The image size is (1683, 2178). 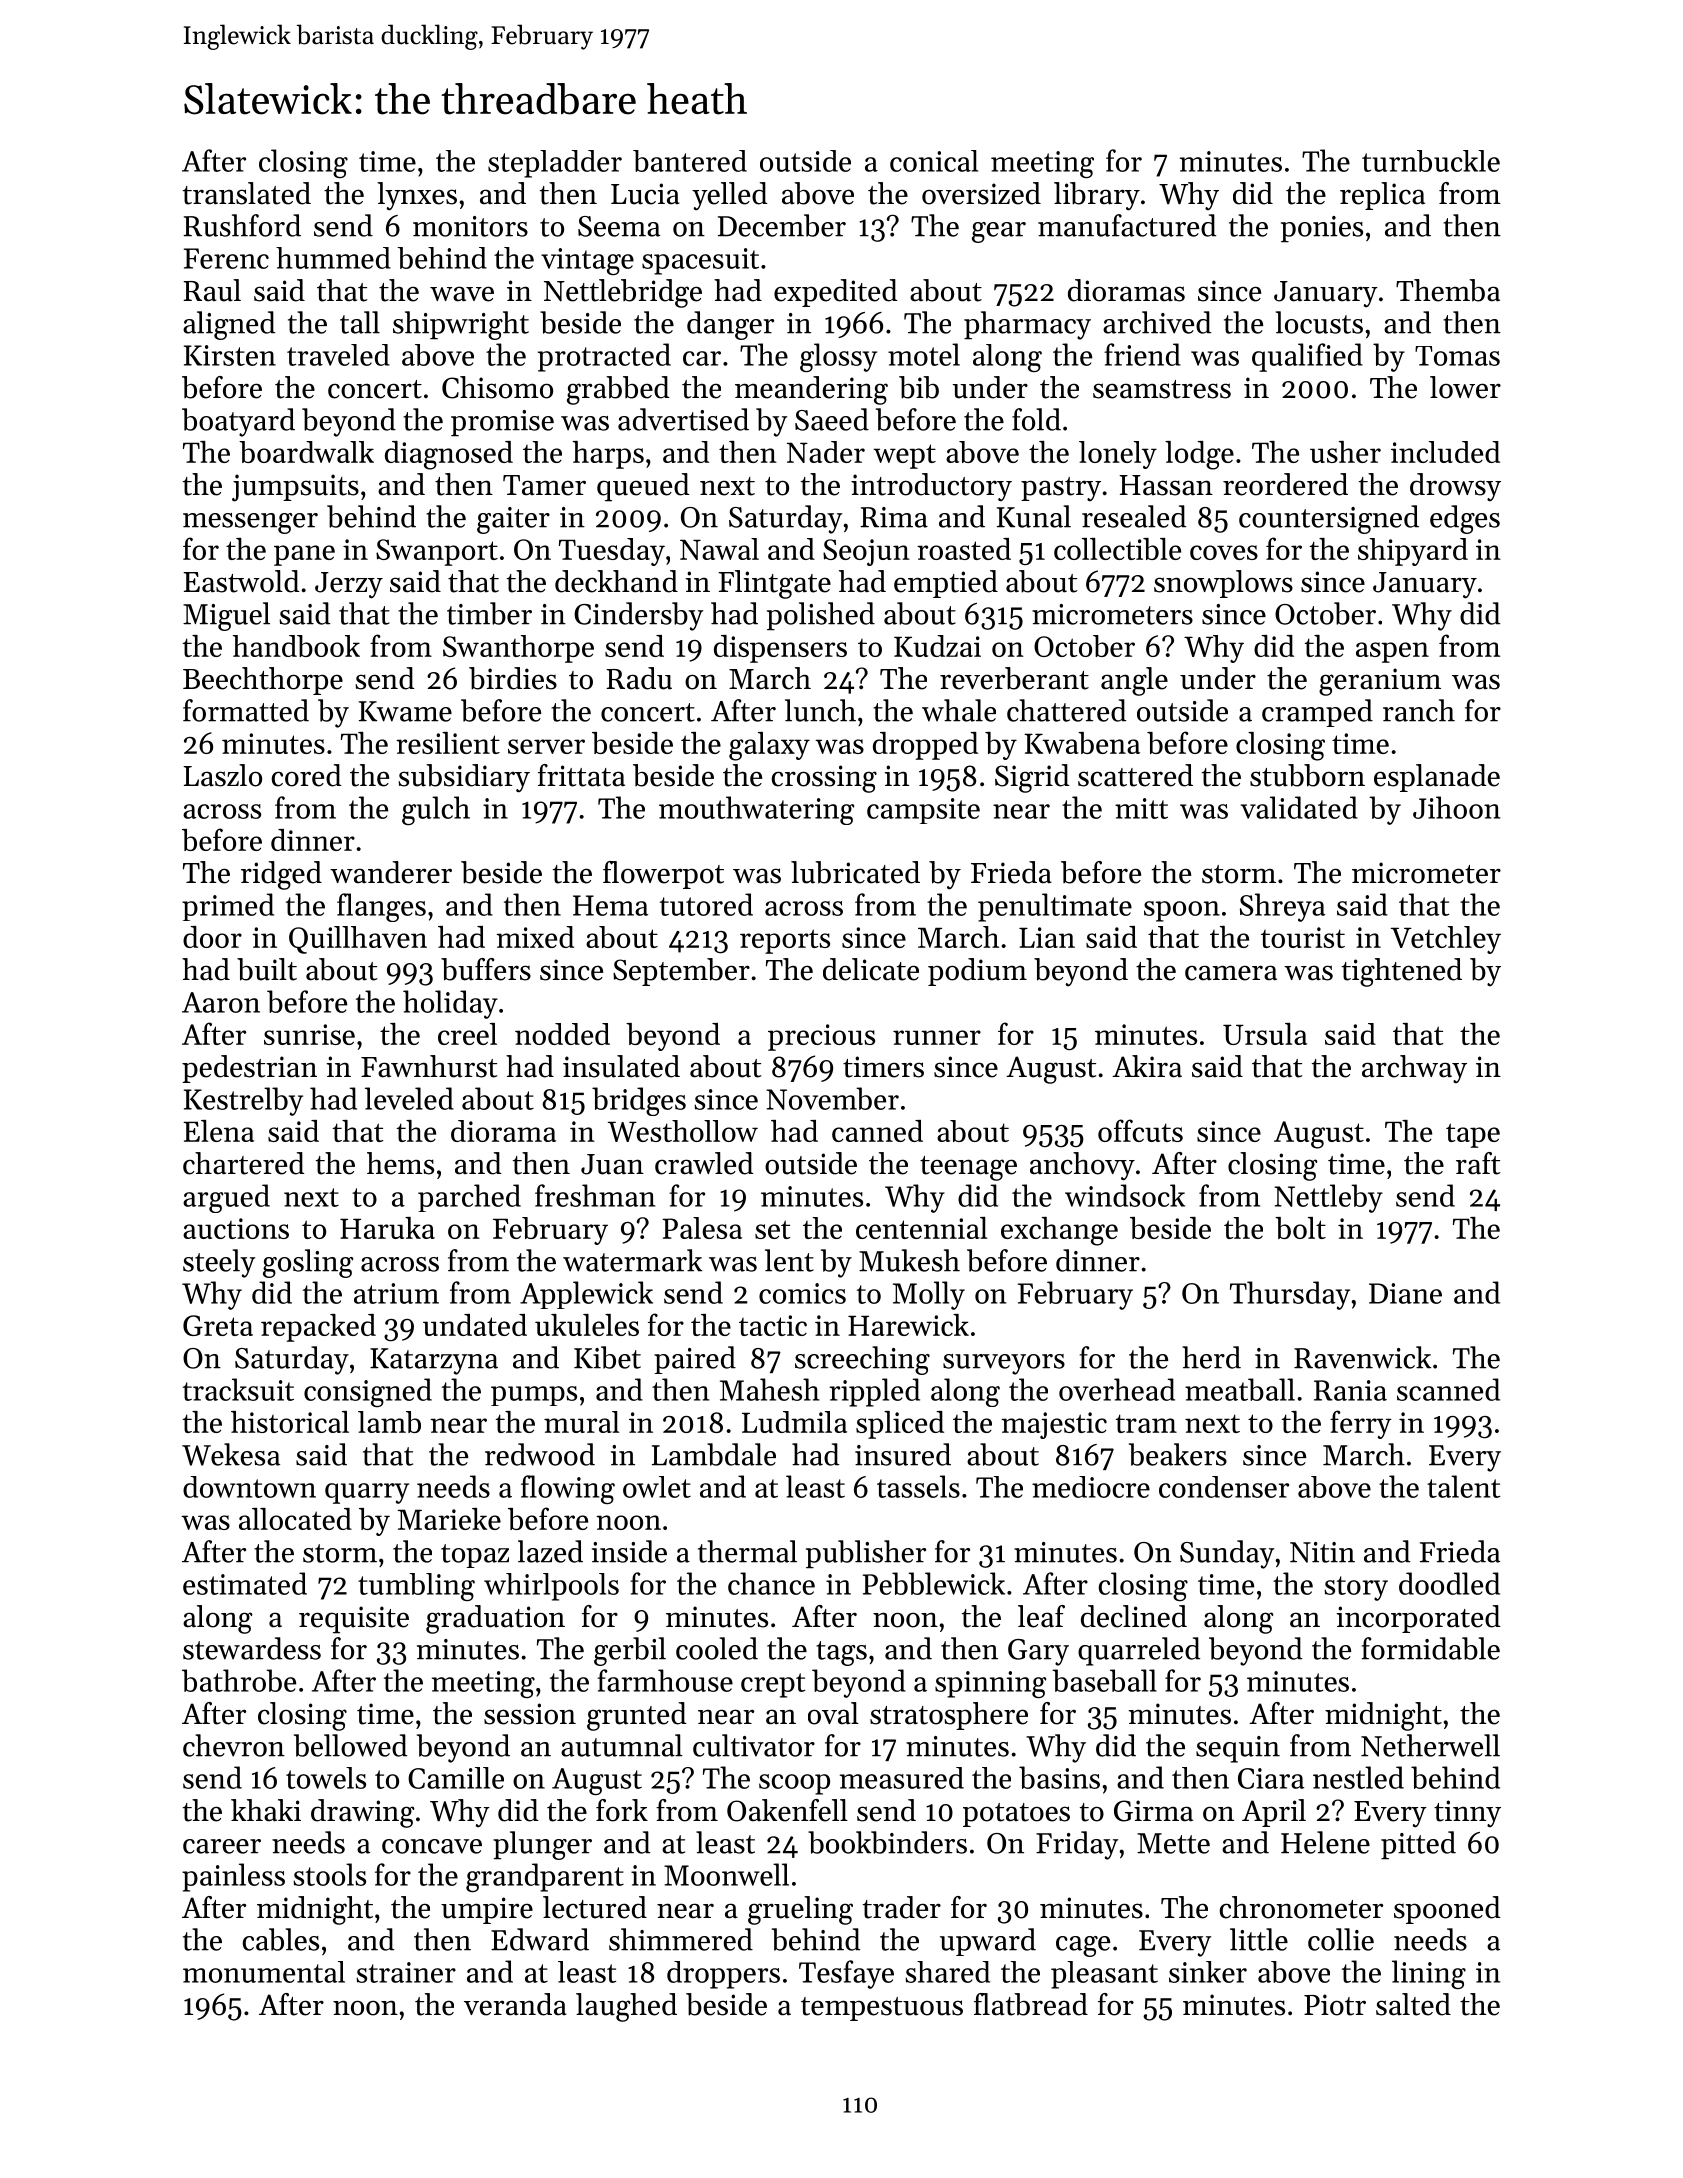 I want to click on Tomas, so click(x=1457, y=356).
